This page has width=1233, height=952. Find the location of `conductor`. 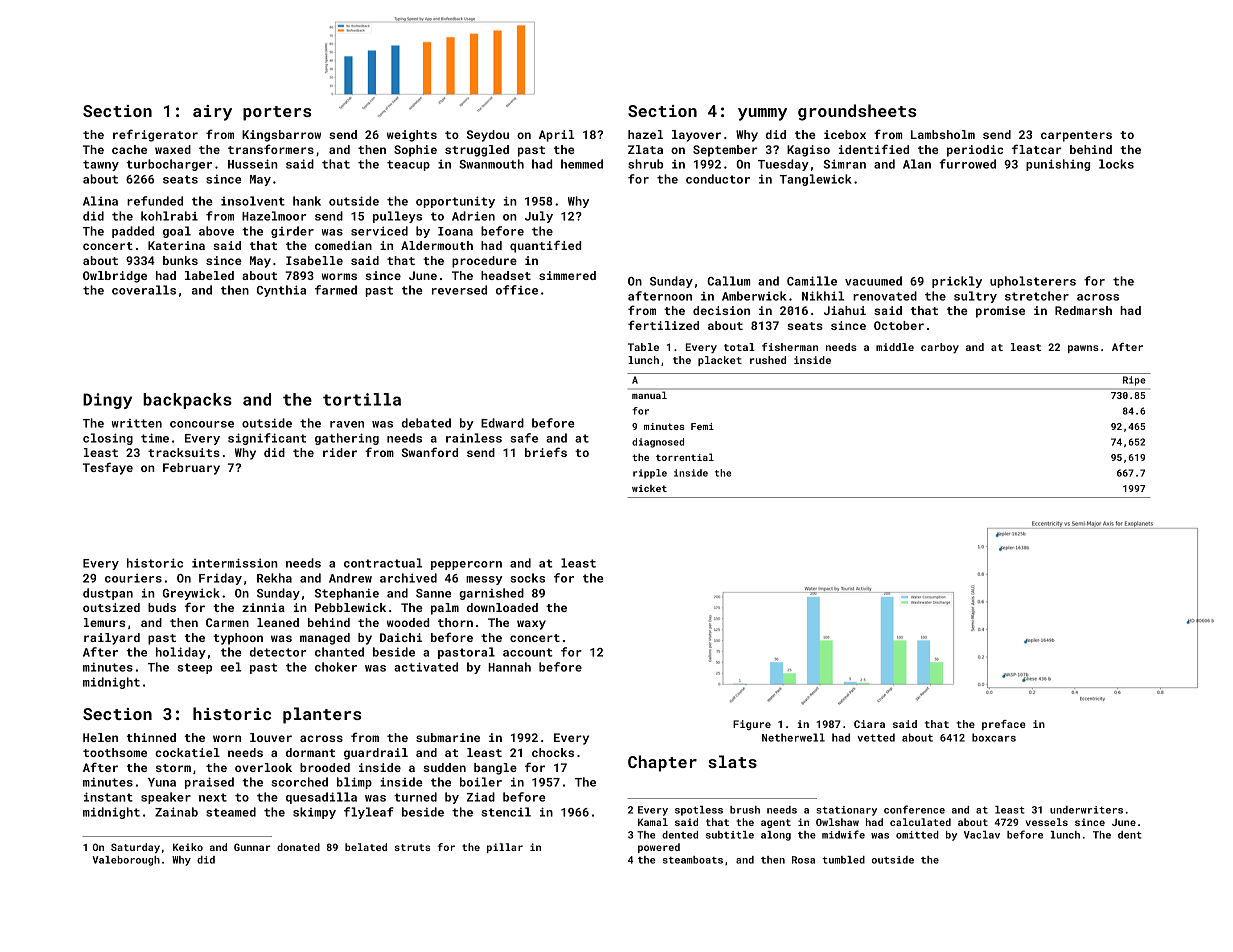

conductor is located at coordinates (718, 179).
